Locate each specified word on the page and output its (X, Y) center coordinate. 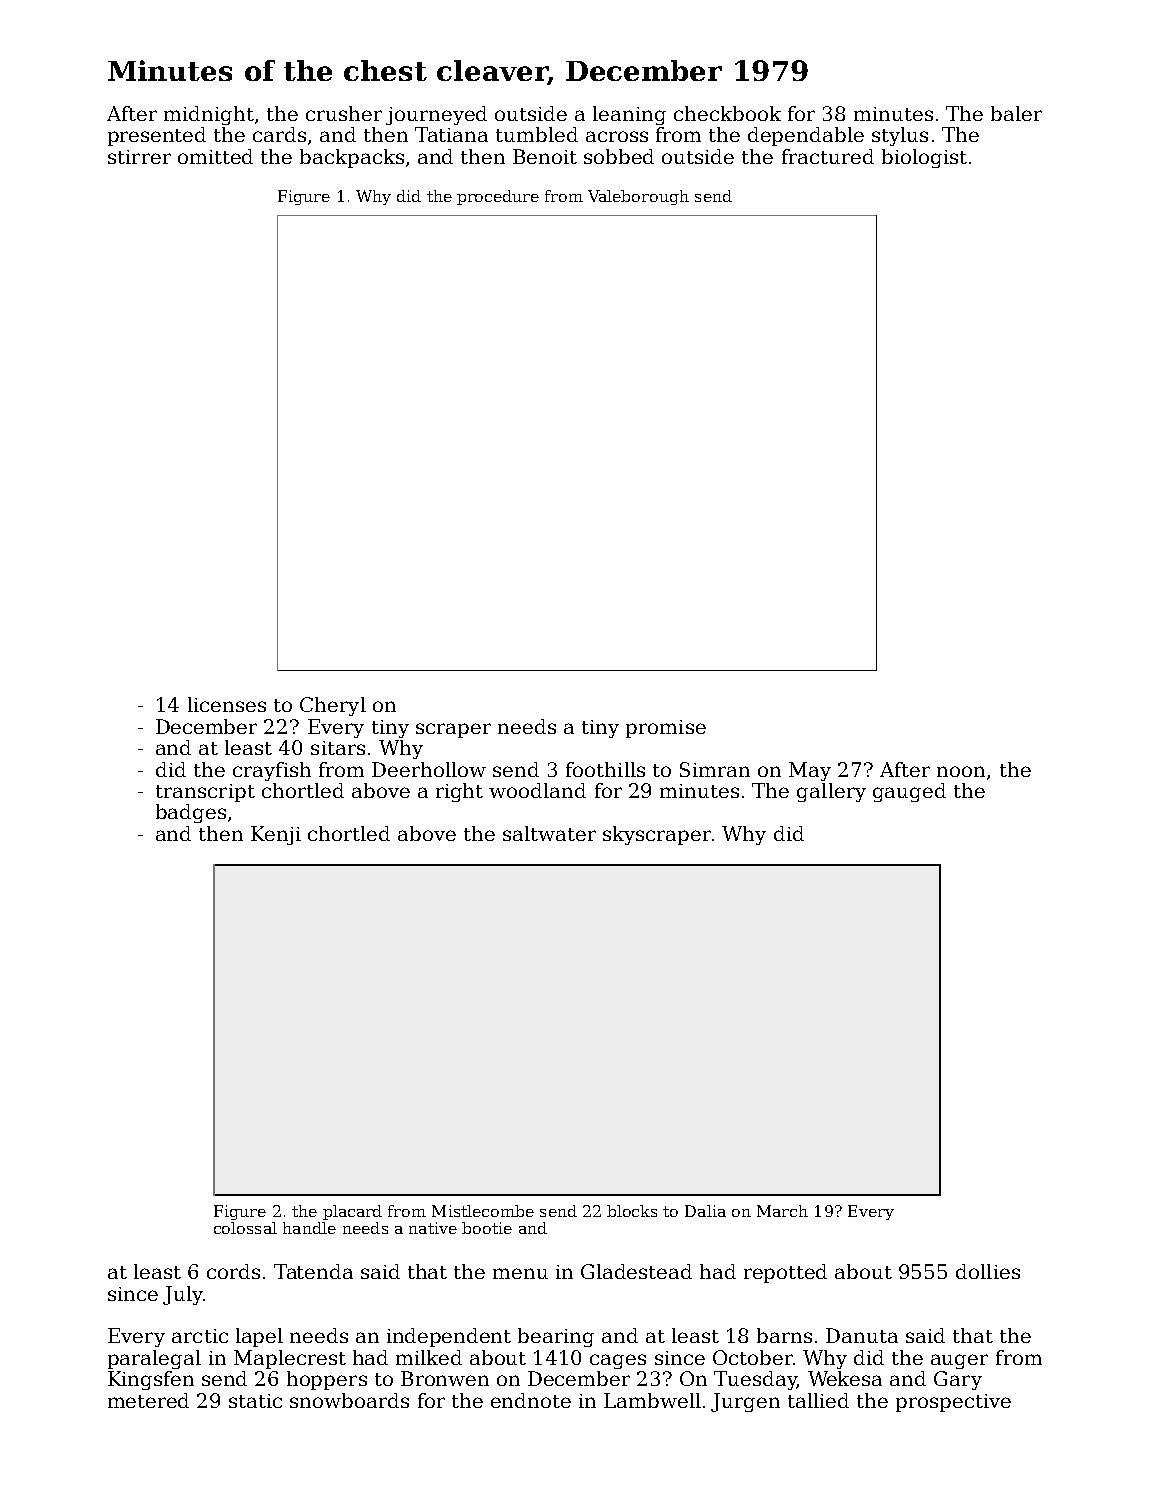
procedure (498, 197)
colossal (245, 1228)
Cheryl (333, 706)
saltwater (549, 833)
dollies (988, 1271)
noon (961, 771)
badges (191, 813)
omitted (215, 156)
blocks (632, 1211)
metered (148, 1400)
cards (279, 134)
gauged (909, 792)
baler (1016, 113)
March (782, 1211)
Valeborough (638, 197)
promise (666, 729)
